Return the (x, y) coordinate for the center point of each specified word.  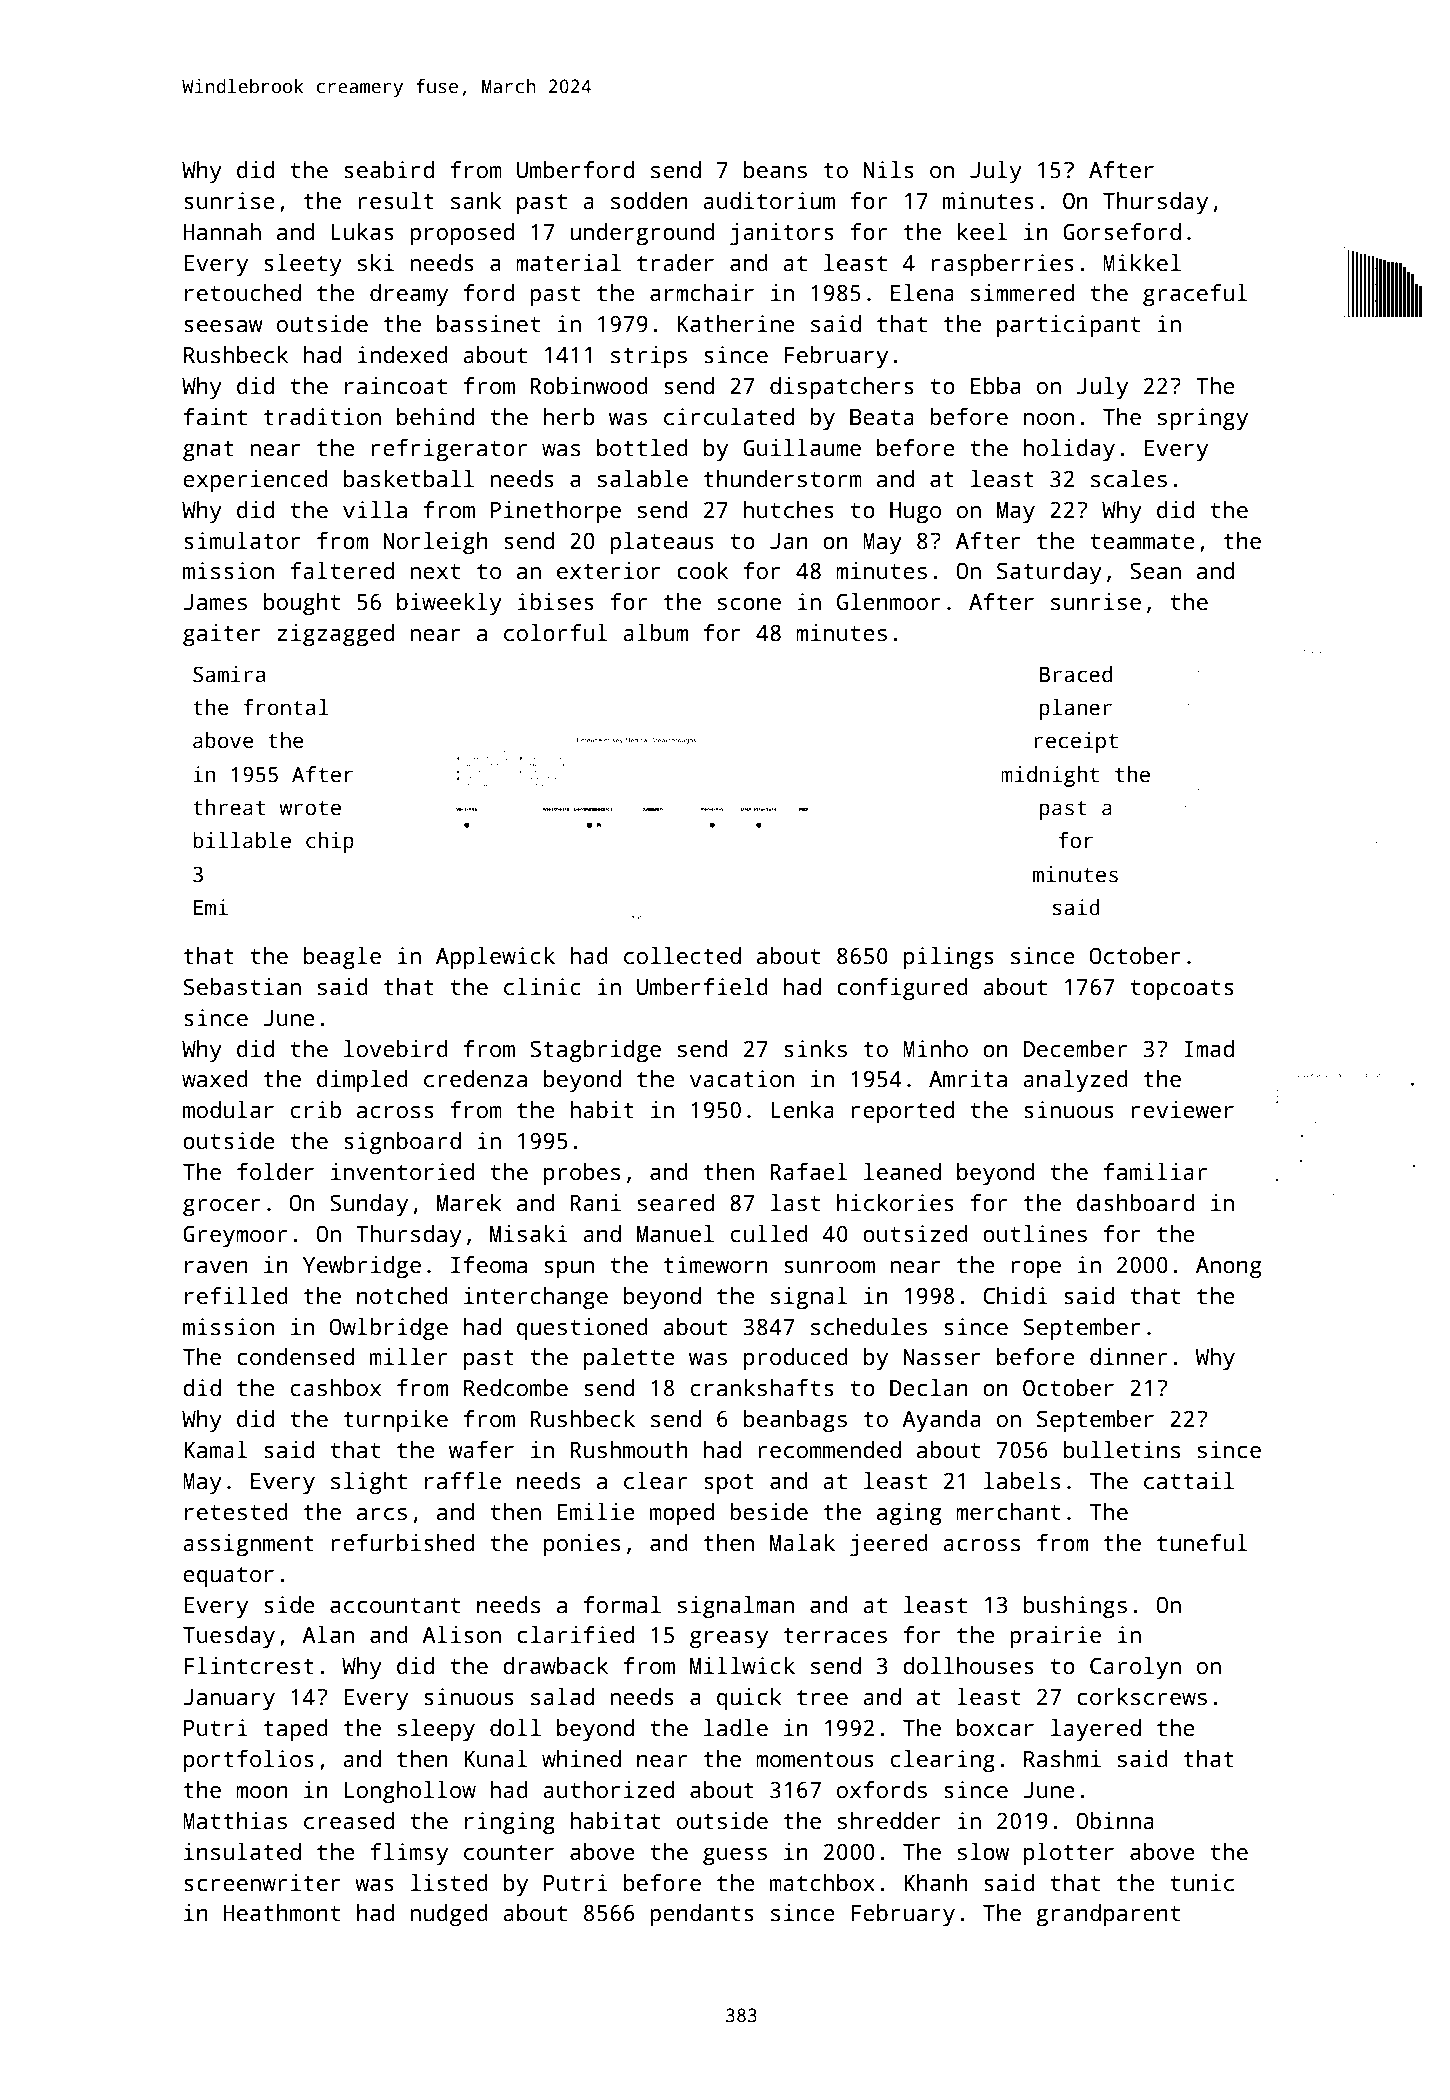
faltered (342, 571)
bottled (642, 448)
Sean (1155, 571)
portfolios (249, 1761)
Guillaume (802, 448)
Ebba (995, 386)
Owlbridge (389, 1329)
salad (562, 1697)
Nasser (942, 1357)
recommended (829, 1450)
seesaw (223, 326)
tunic (1202, 1883)
